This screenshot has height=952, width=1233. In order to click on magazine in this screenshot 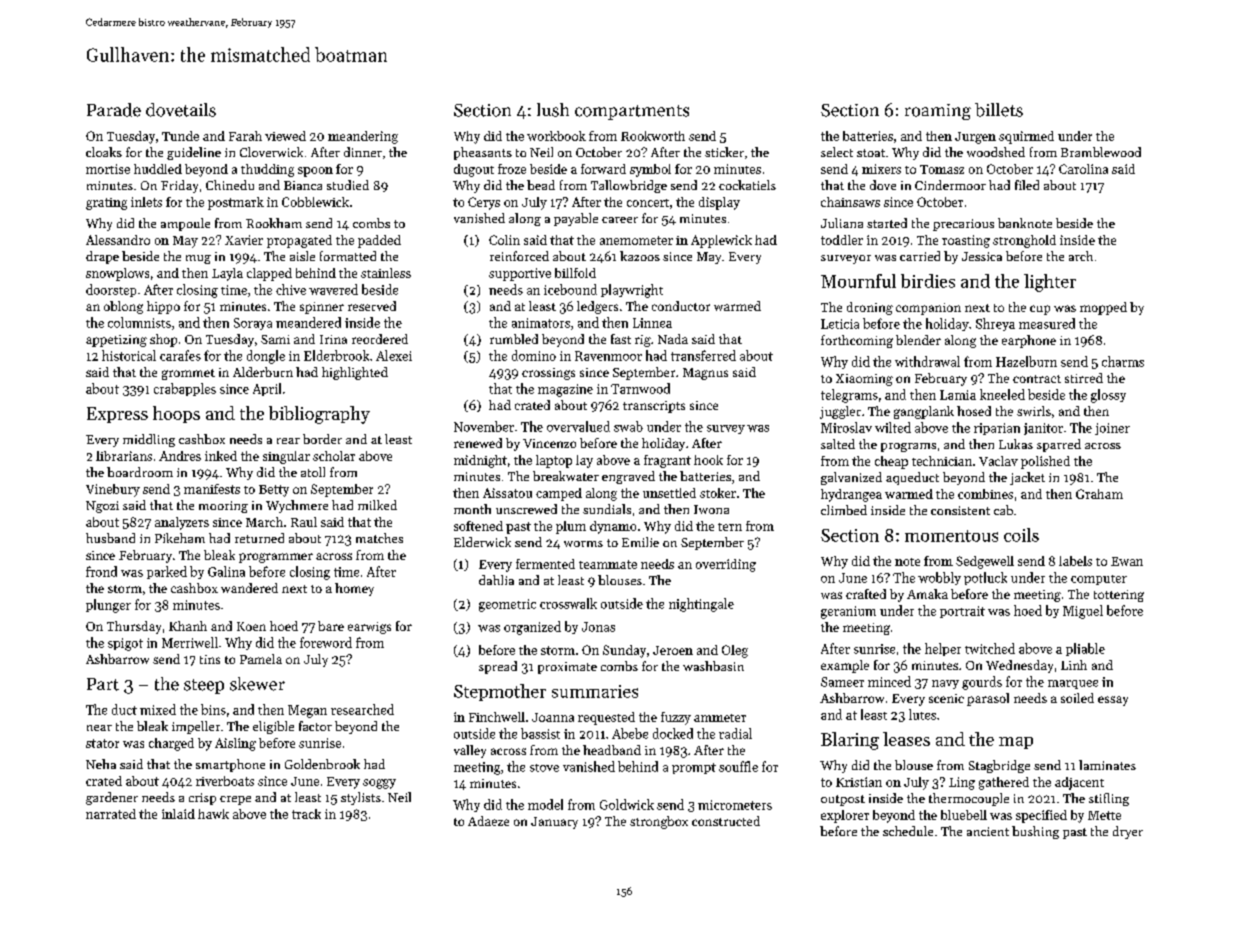, I will do `click(565, 390)`.
